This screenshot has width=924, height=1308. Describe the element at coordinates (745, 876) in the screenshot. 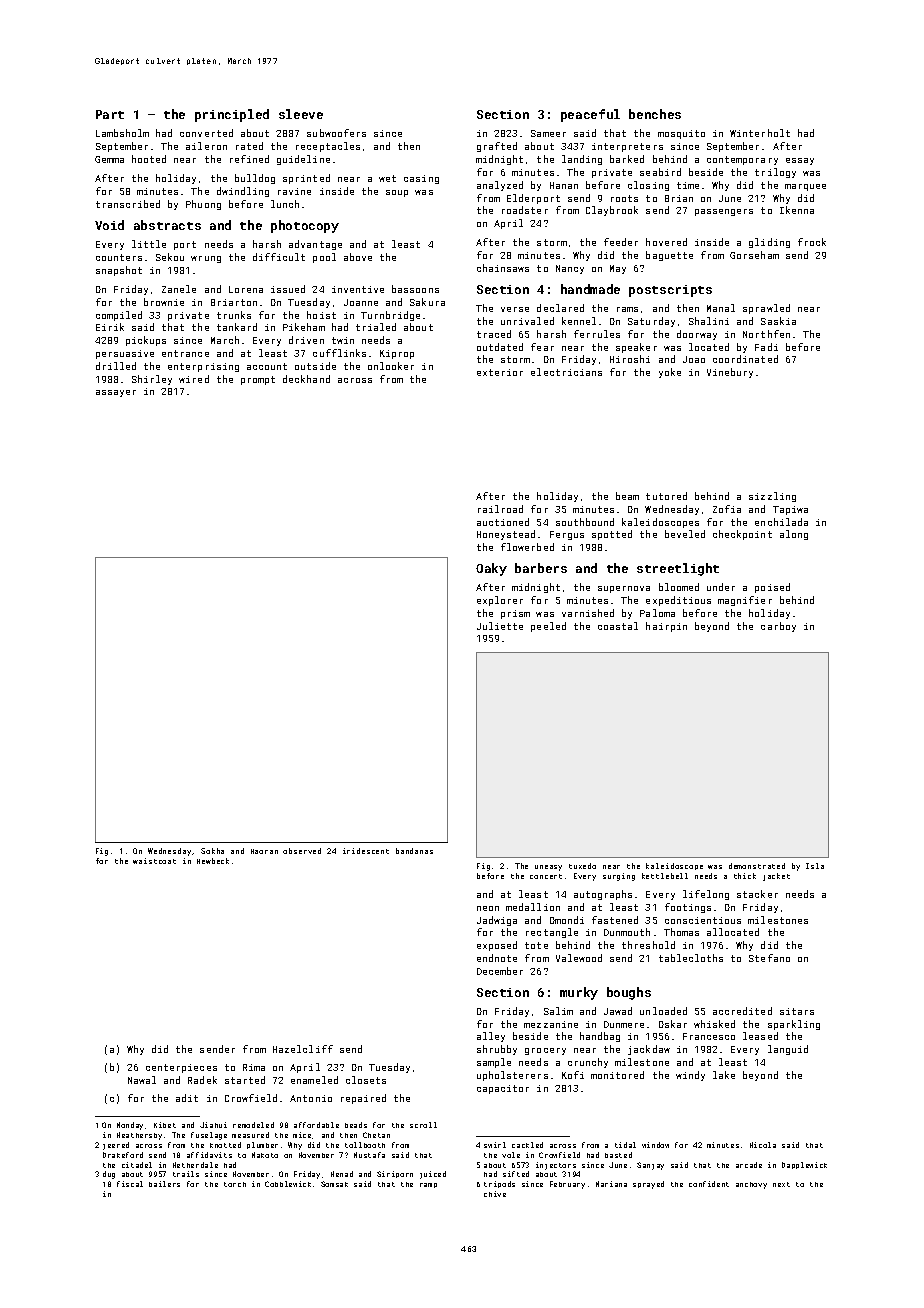

I see `thick` at that location.
